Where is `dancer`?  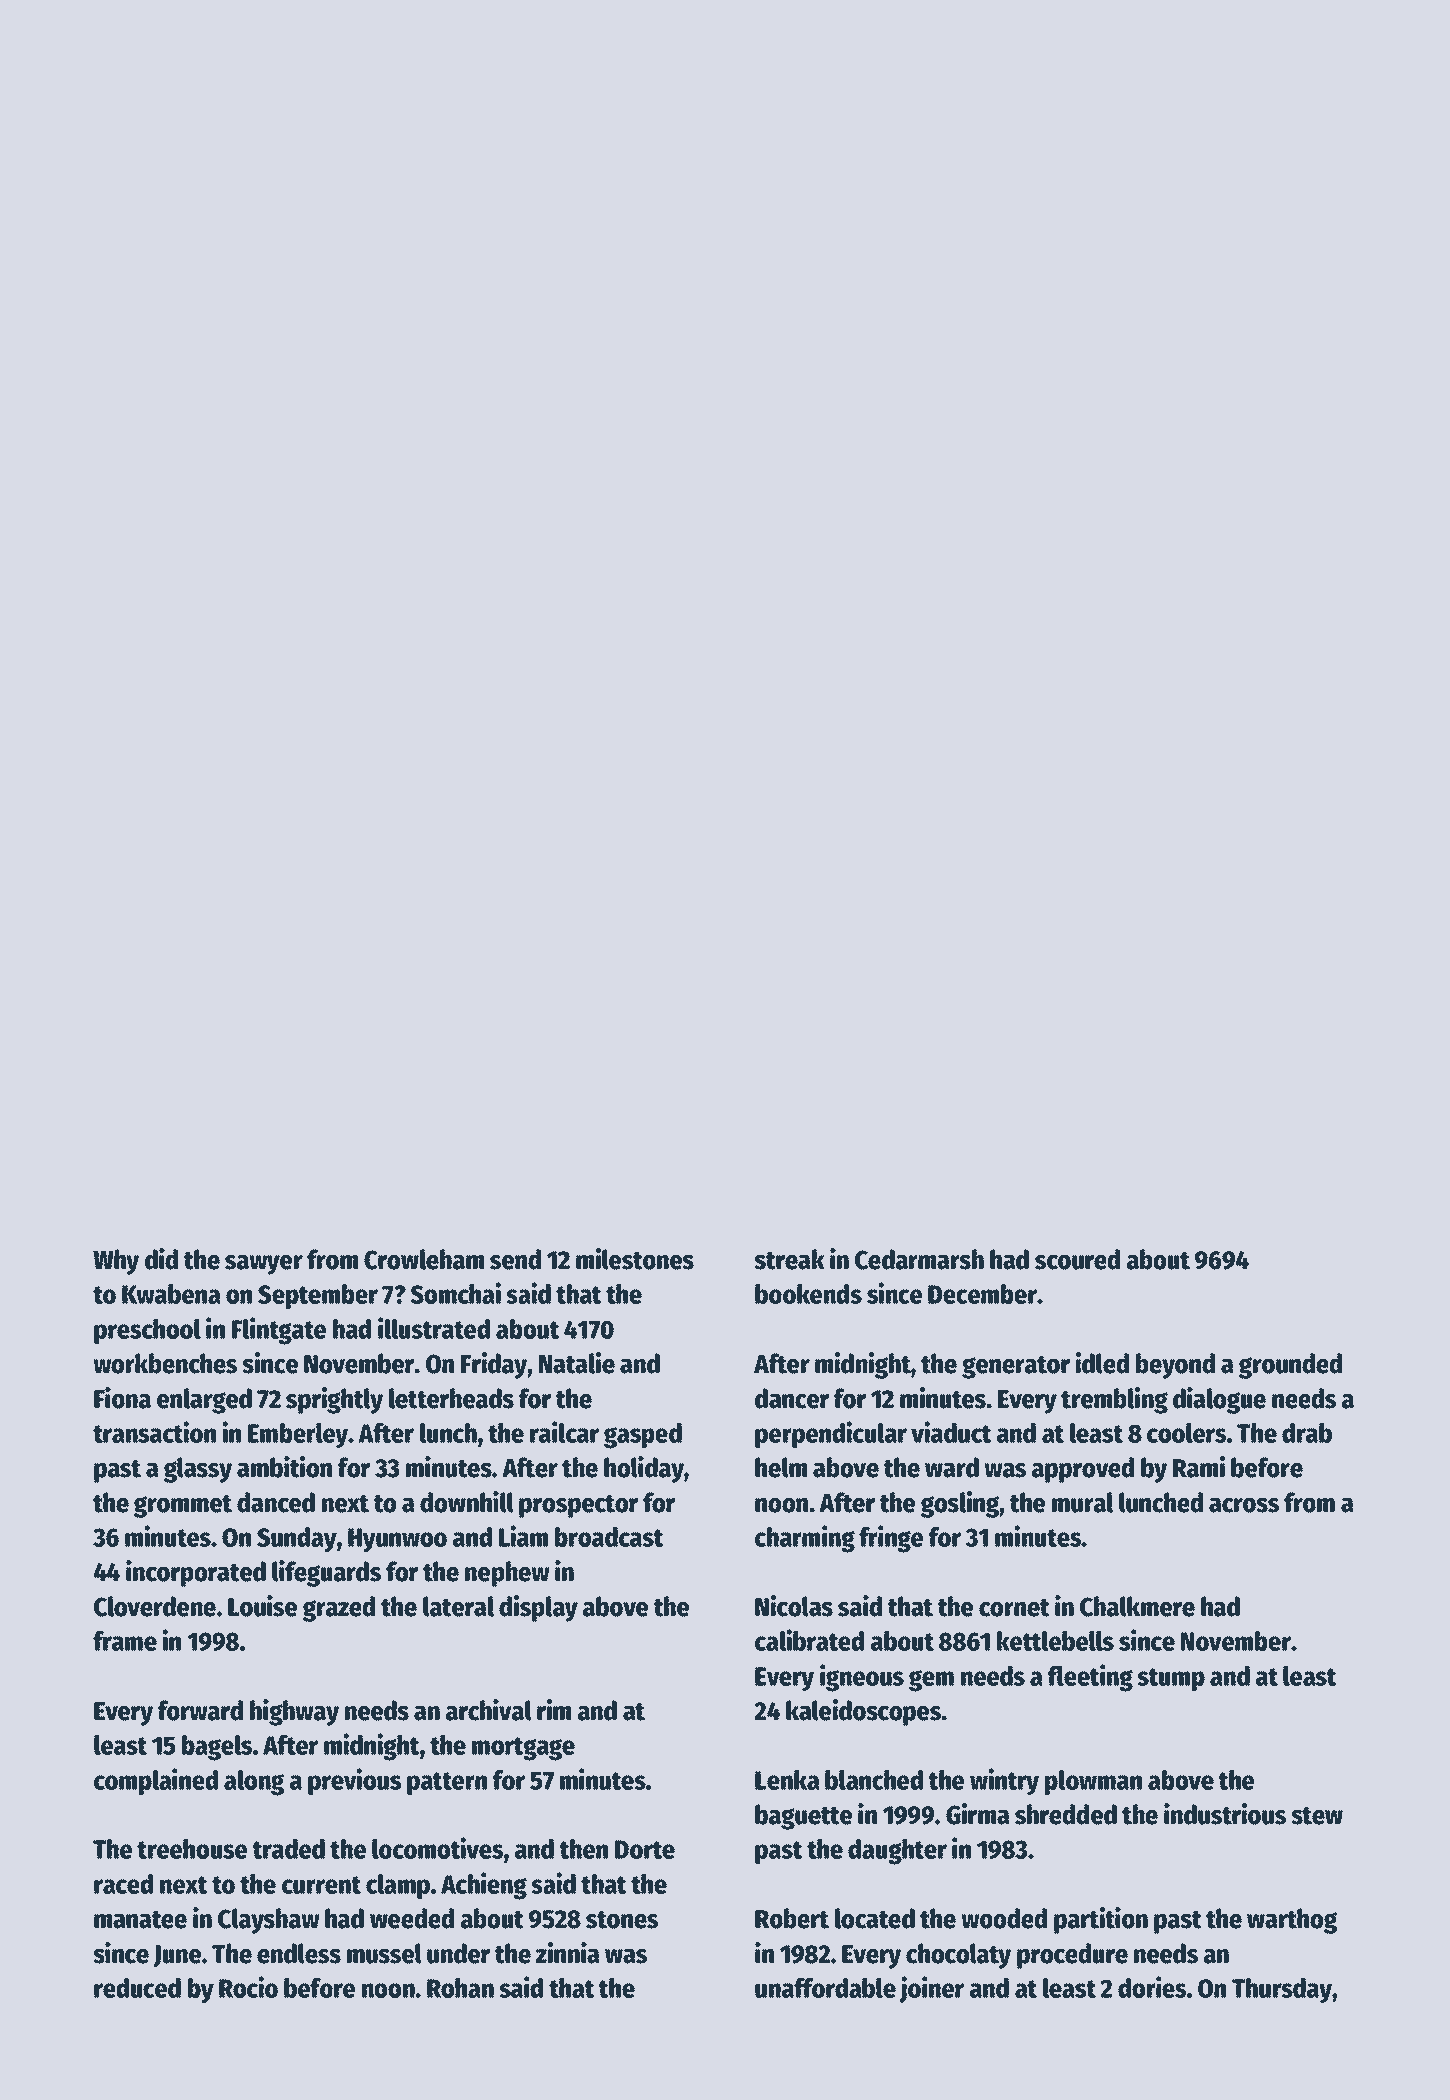 dancer is located at coordinates (792, 1398).
